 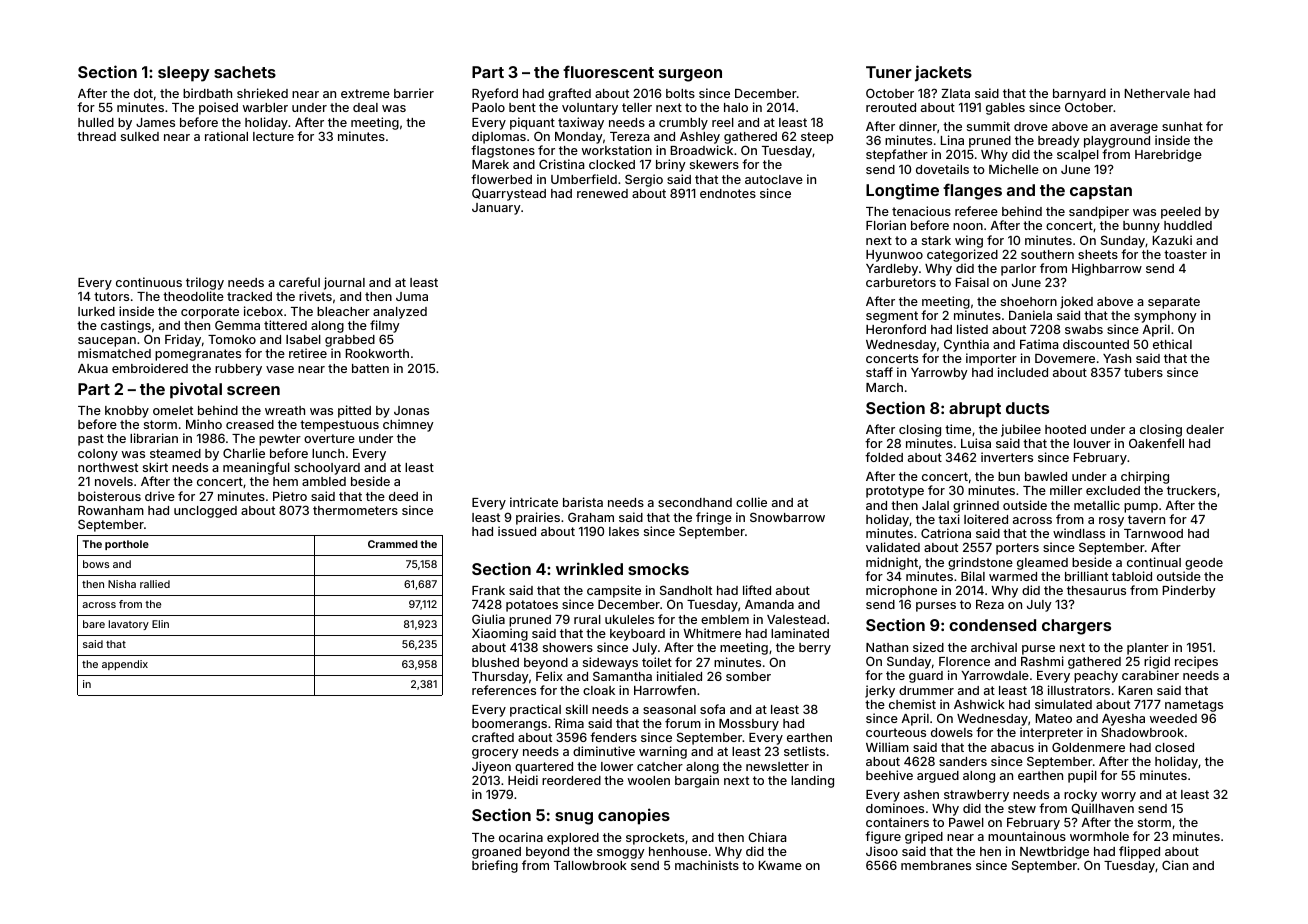 What do you see at coordinates (408, 425) in the page?
I see `chimney` at bounding box center [408, 425].
